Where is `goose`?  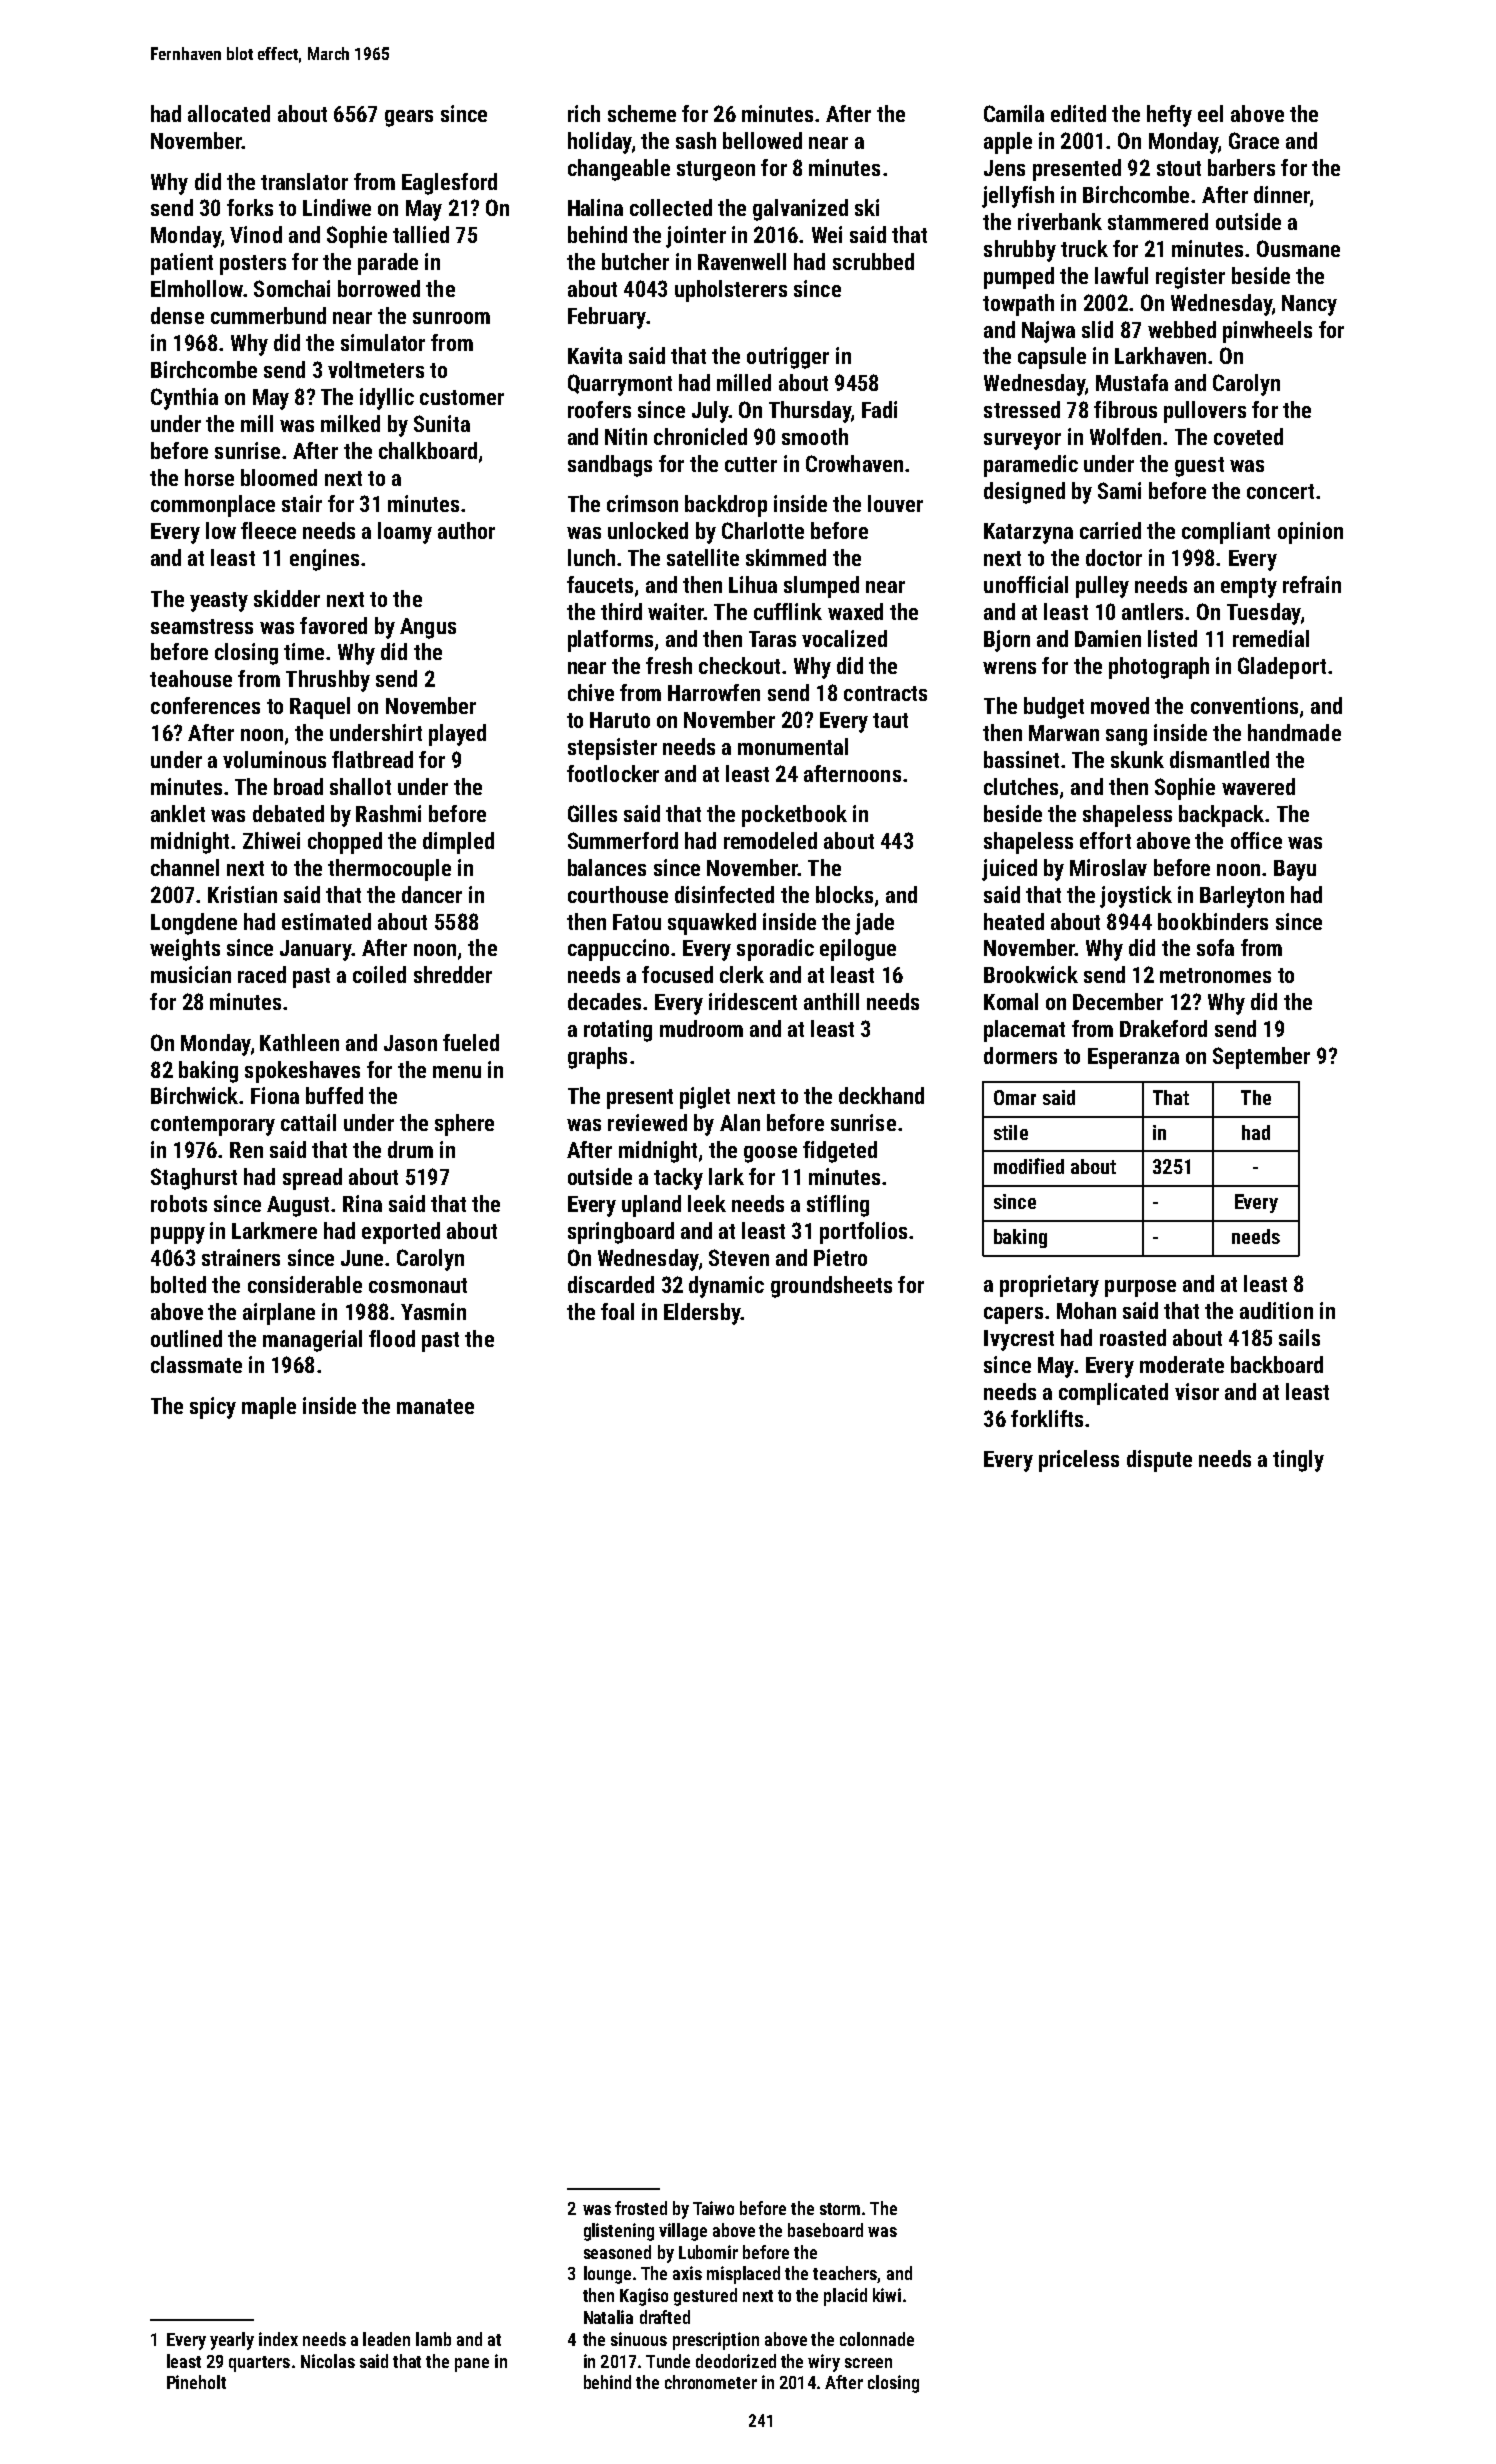
goose is located at coordinates (770, 1154).
